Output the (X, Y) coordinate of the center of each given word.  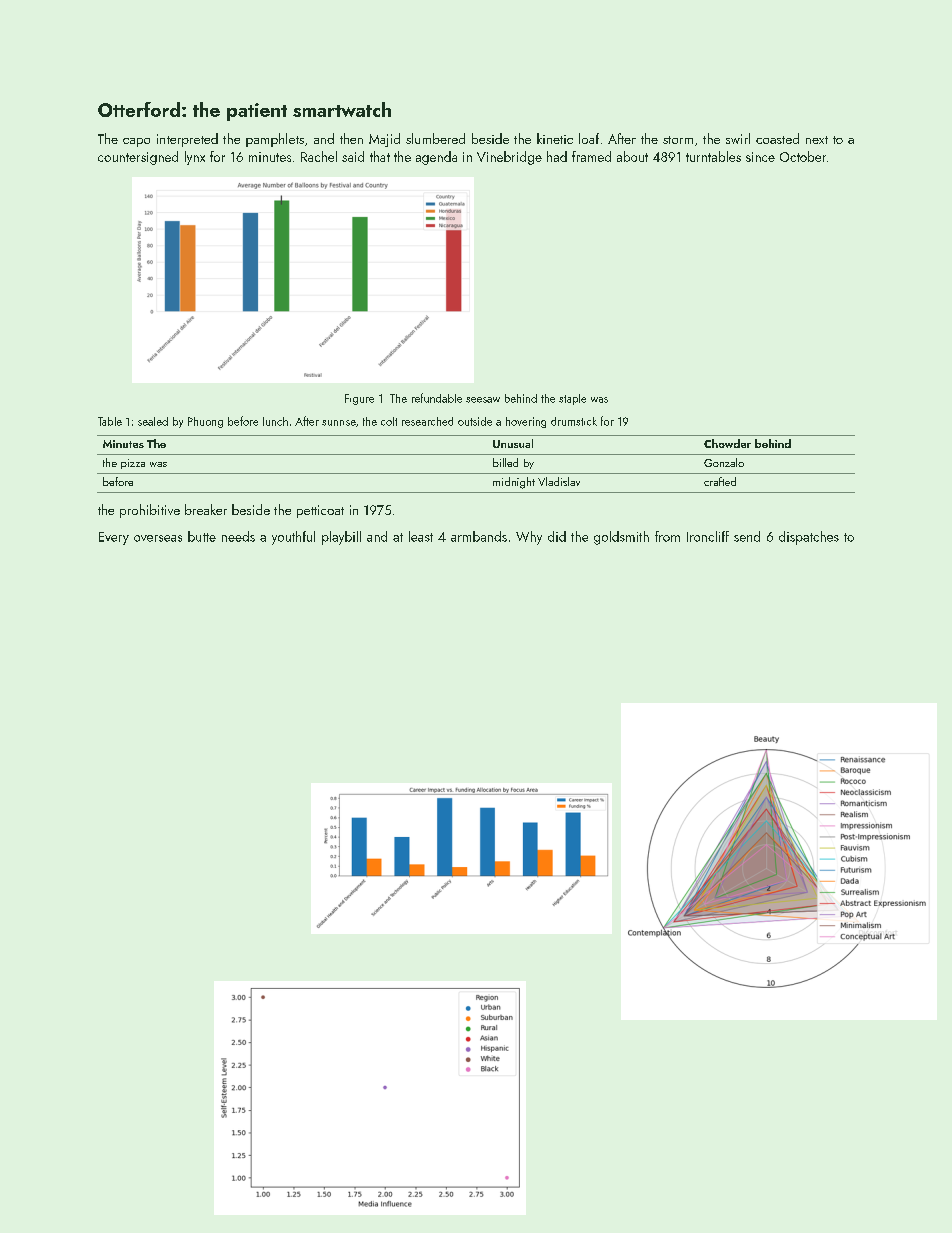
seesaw (483, 400)
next (817, 140)
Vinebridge (509, 158)
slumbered (435, 138)
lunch (275, 421)
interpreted (187, 140)
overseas (158, 538)
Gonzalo (724, 462)
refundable (437, 398)
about (632, 156)
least (421, 536)
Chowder (727, 443)
